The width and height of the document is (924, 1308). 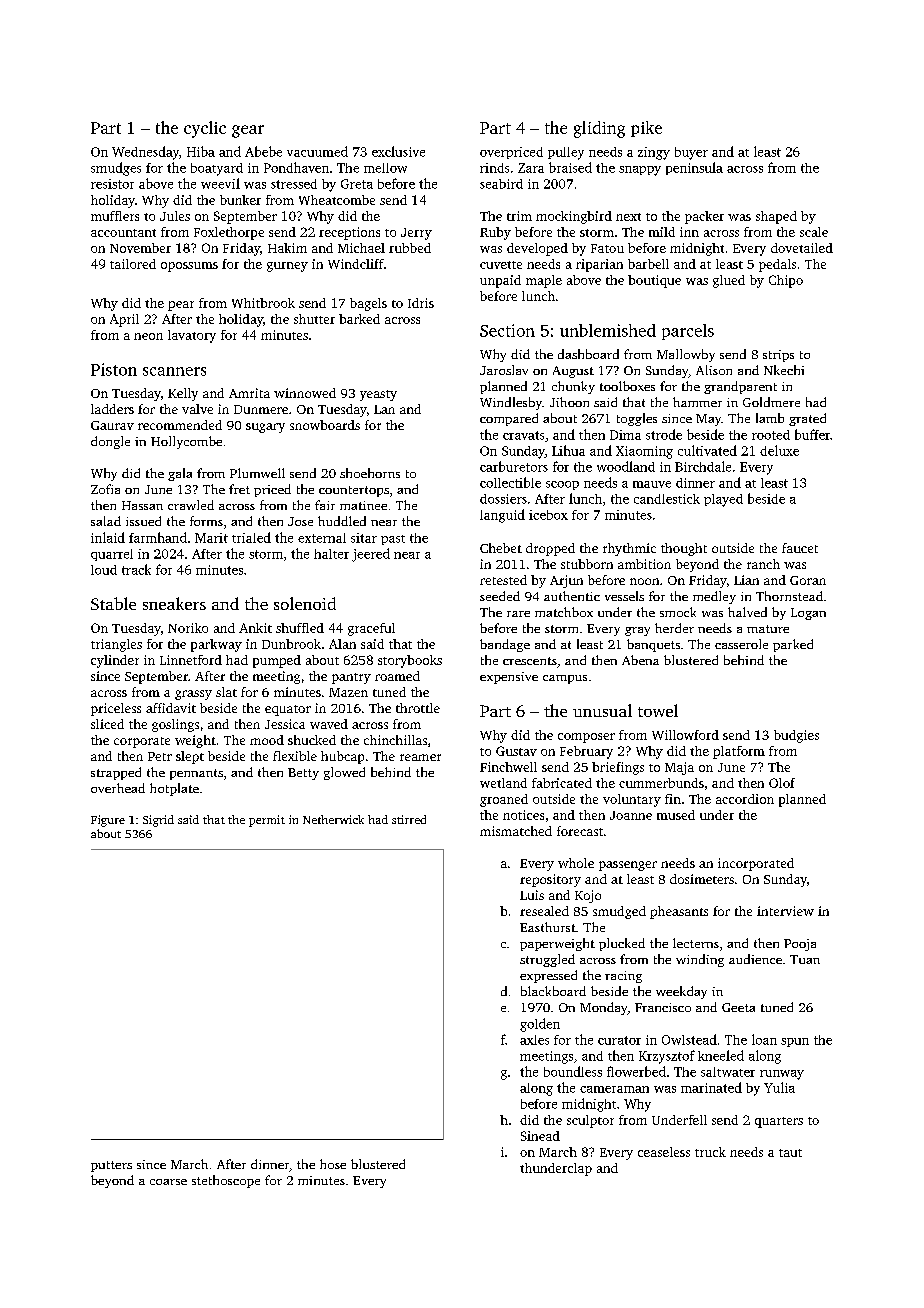 I want to click on dashboard, so click(x=588, y=354).
